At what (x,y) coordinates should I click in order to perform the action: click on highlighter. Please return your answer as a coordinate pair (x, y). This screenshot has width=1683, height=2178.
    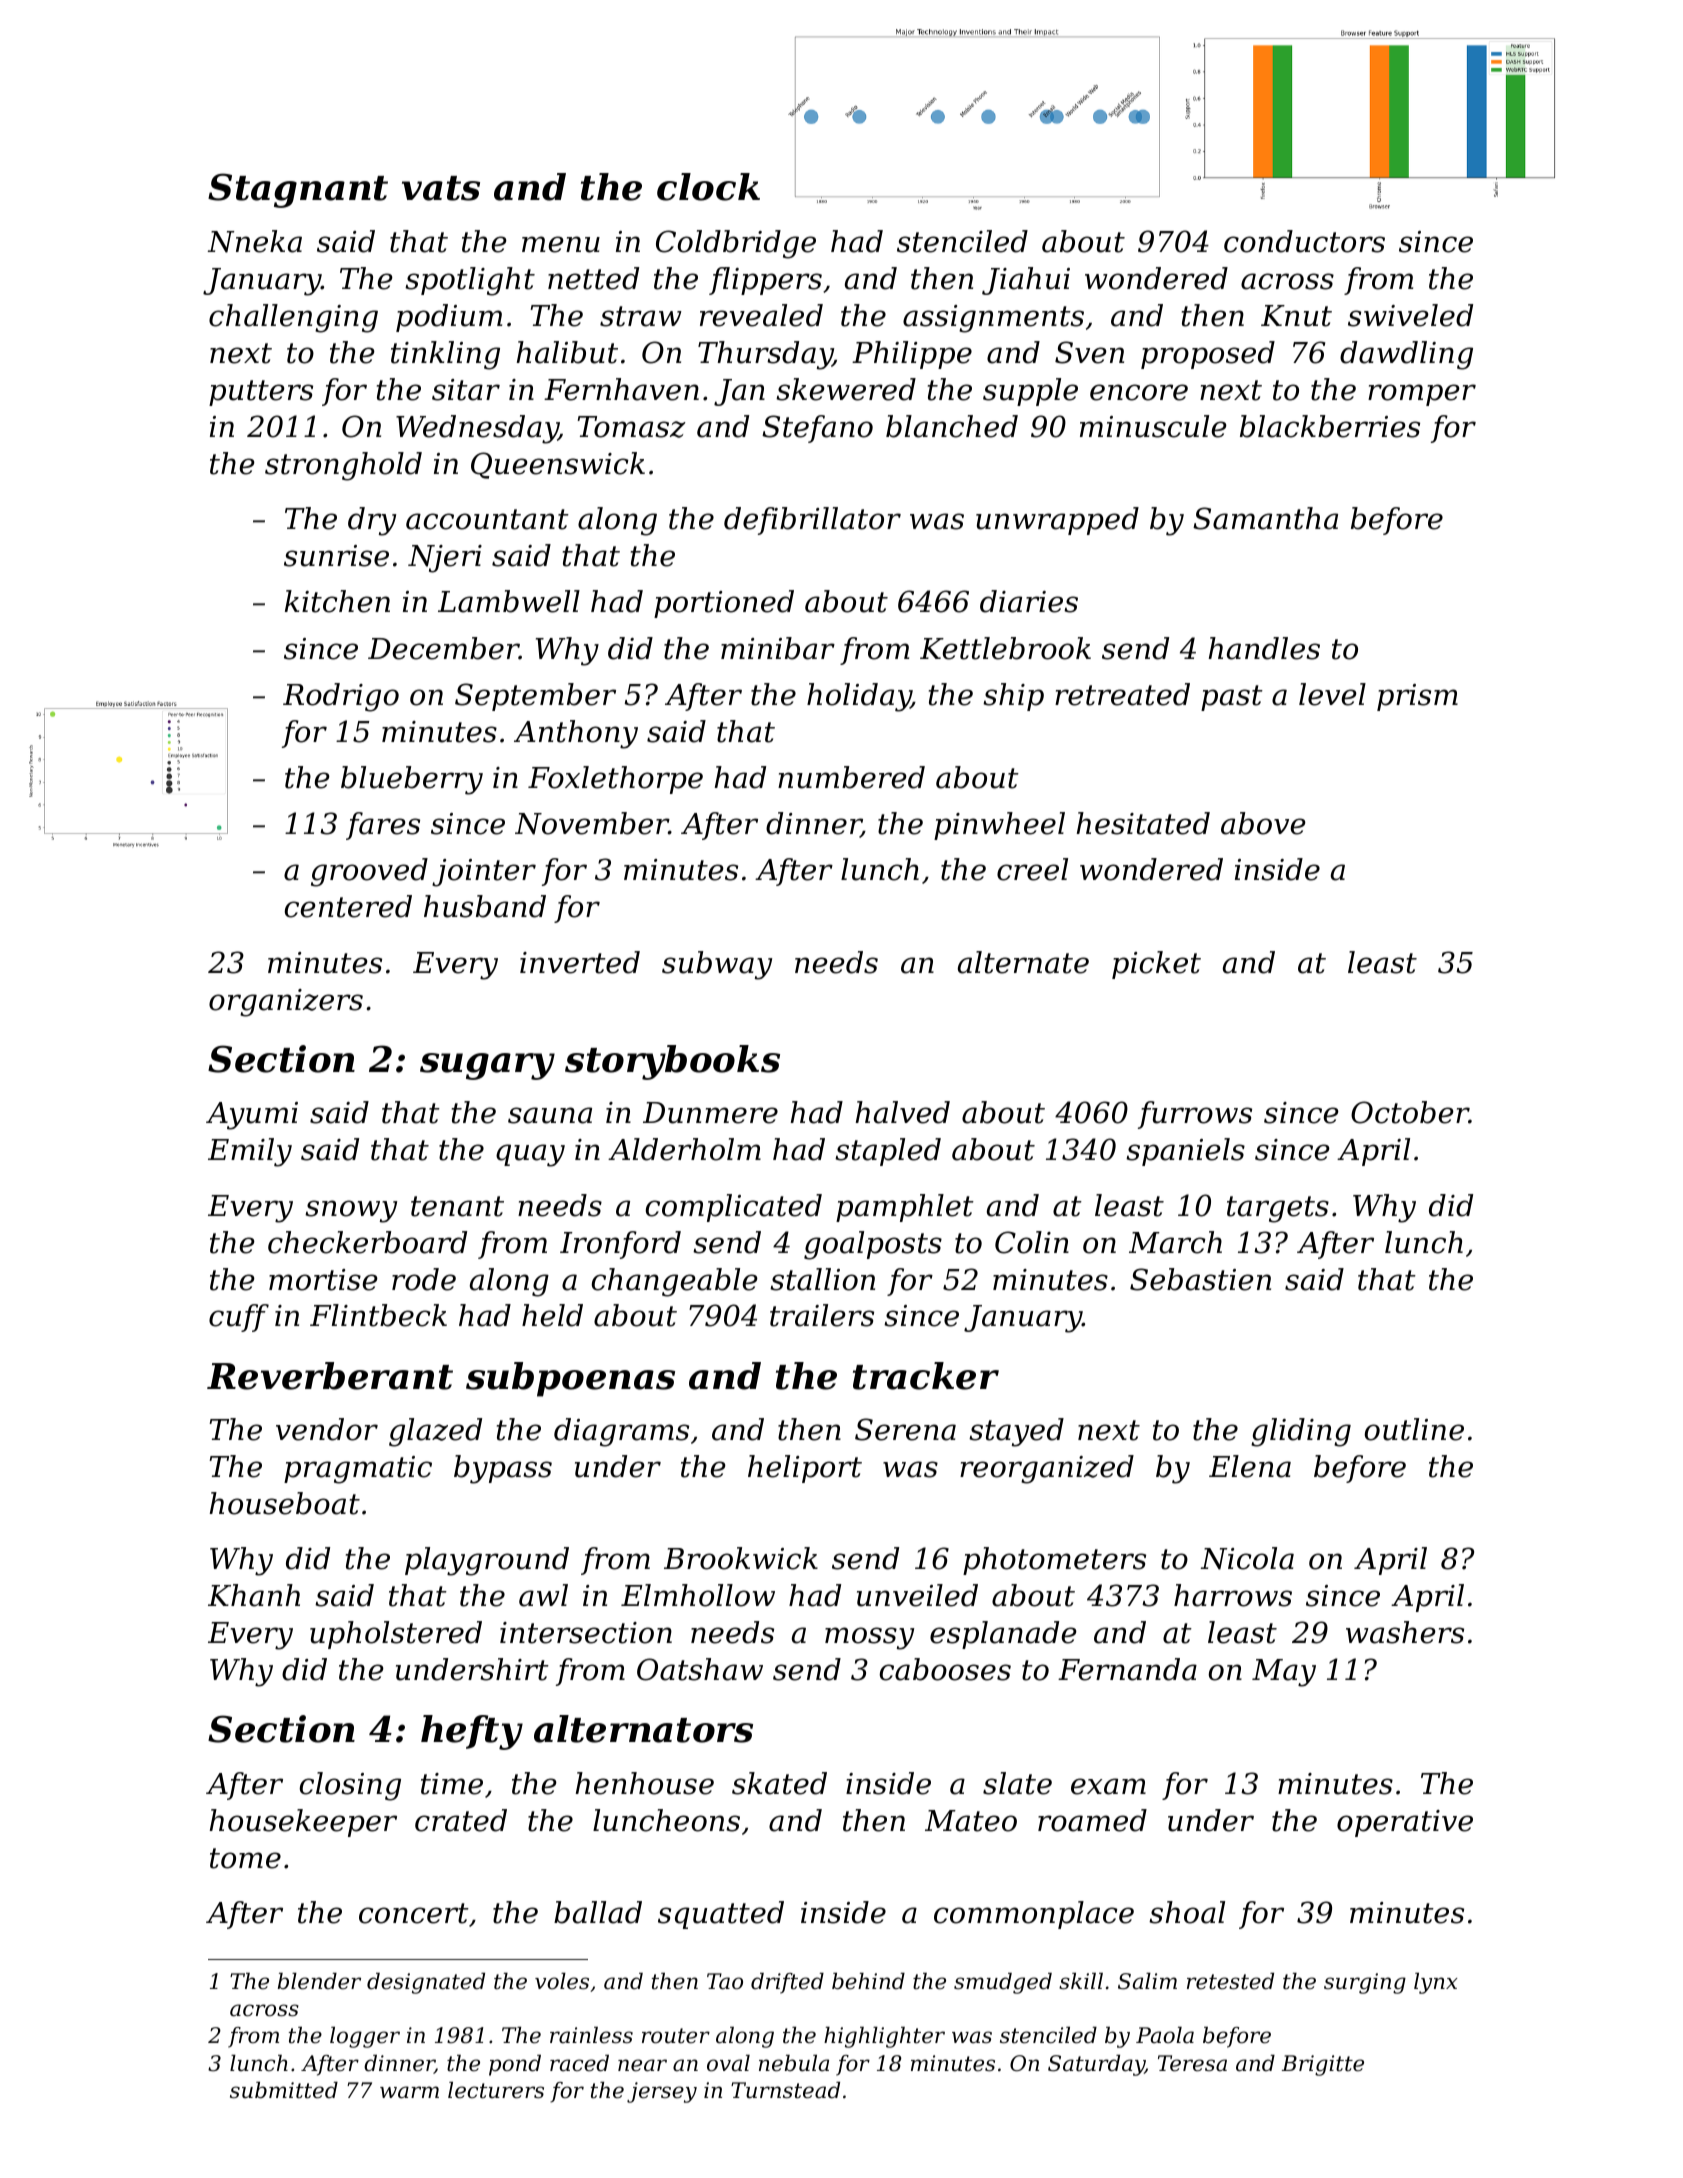
    Looking at the image, I should click on (884, 2037).
